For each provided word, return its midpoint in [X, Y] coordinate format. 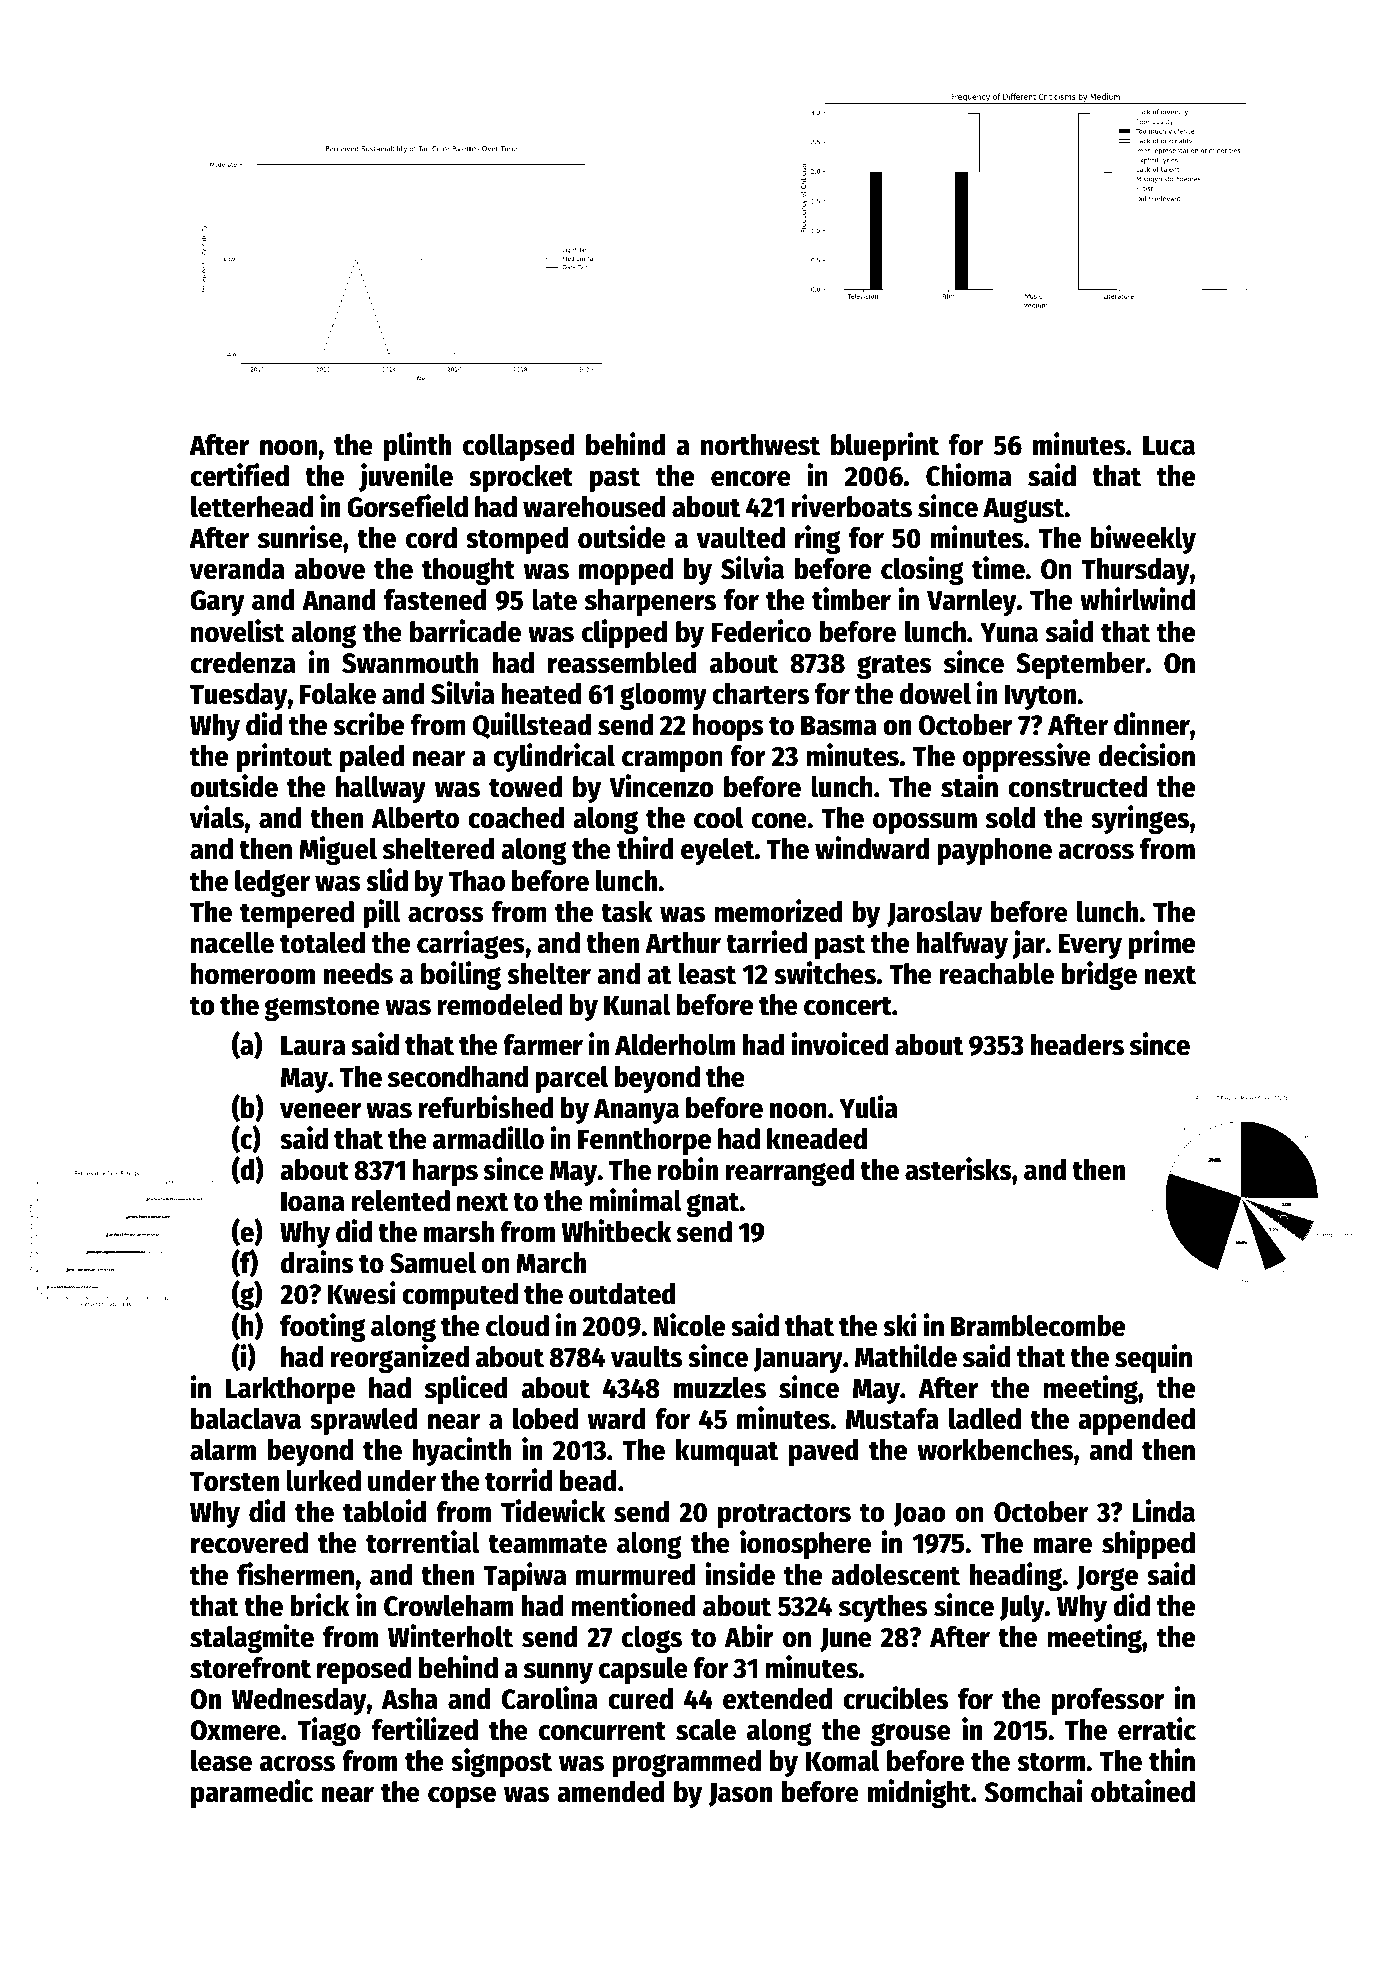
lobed [545, 1419]
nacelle [232, 943]
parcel [571, 1079]
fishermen [295, 1574]
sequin [1153, 1358]
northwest [760, 445]
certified [239, 475]
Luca [1169, 445]
